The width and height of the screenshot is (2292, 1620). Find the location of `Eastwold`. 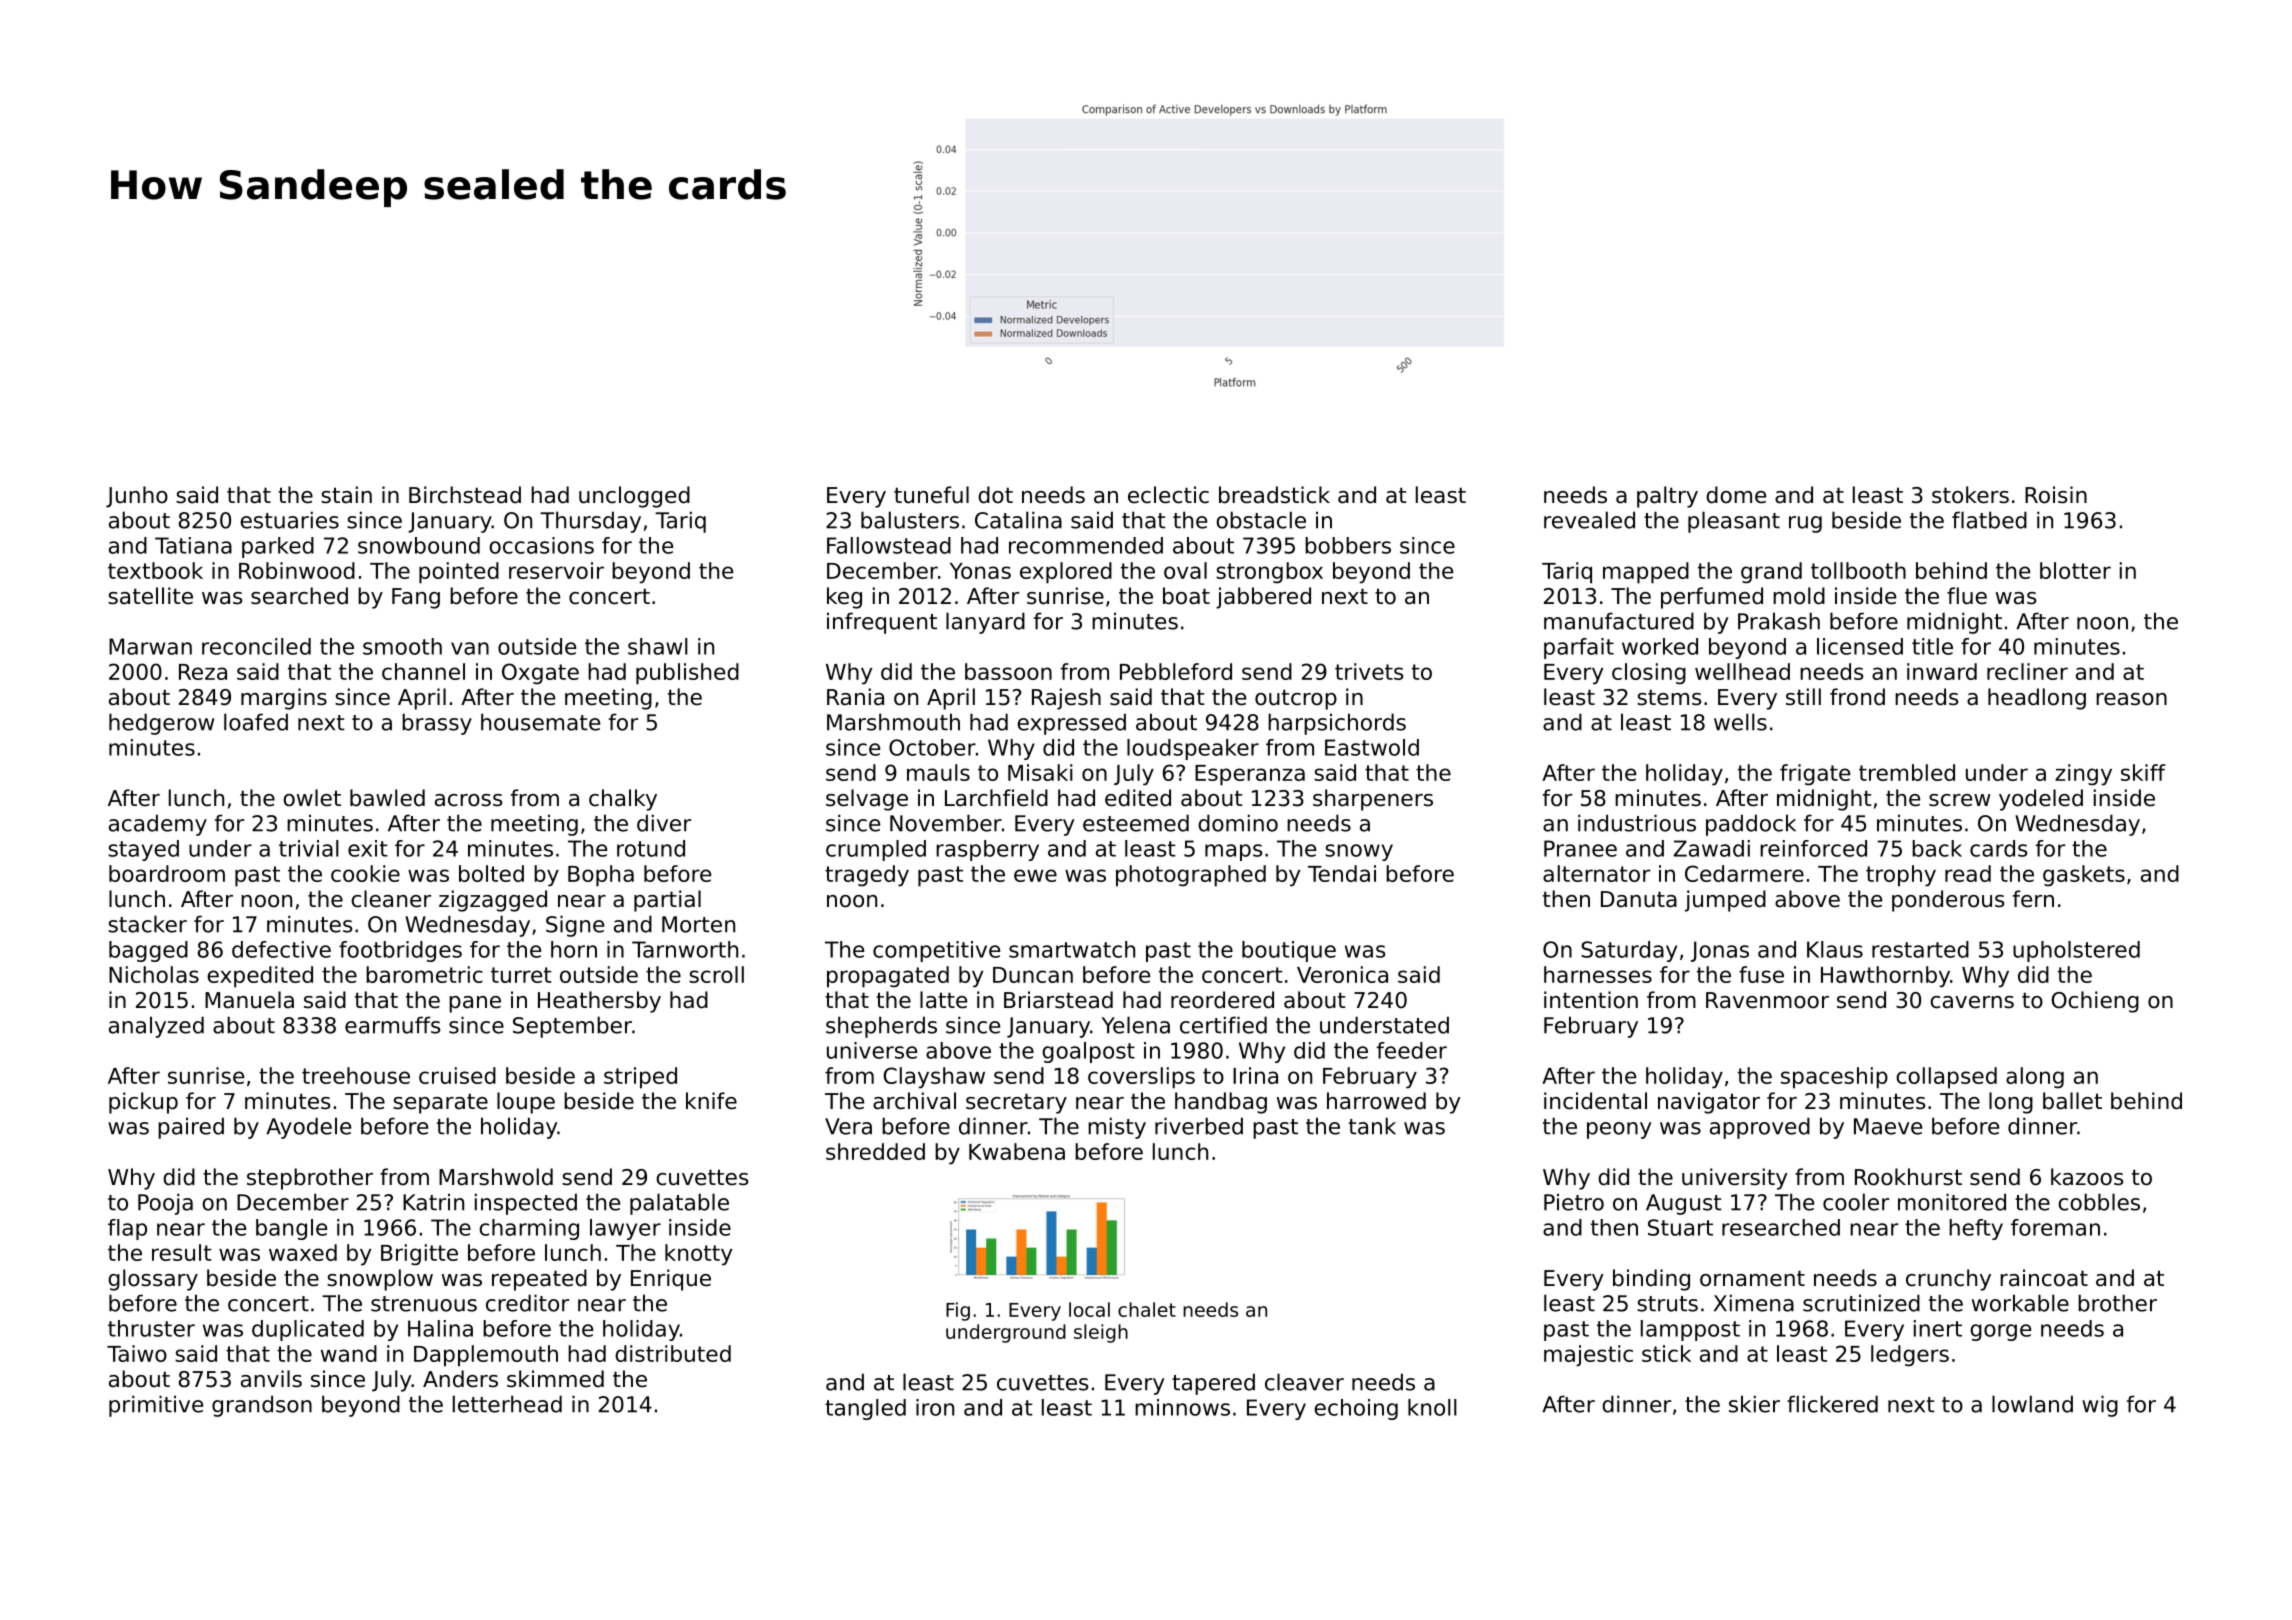

Eastwold is located at coordinates (1372, 747).
